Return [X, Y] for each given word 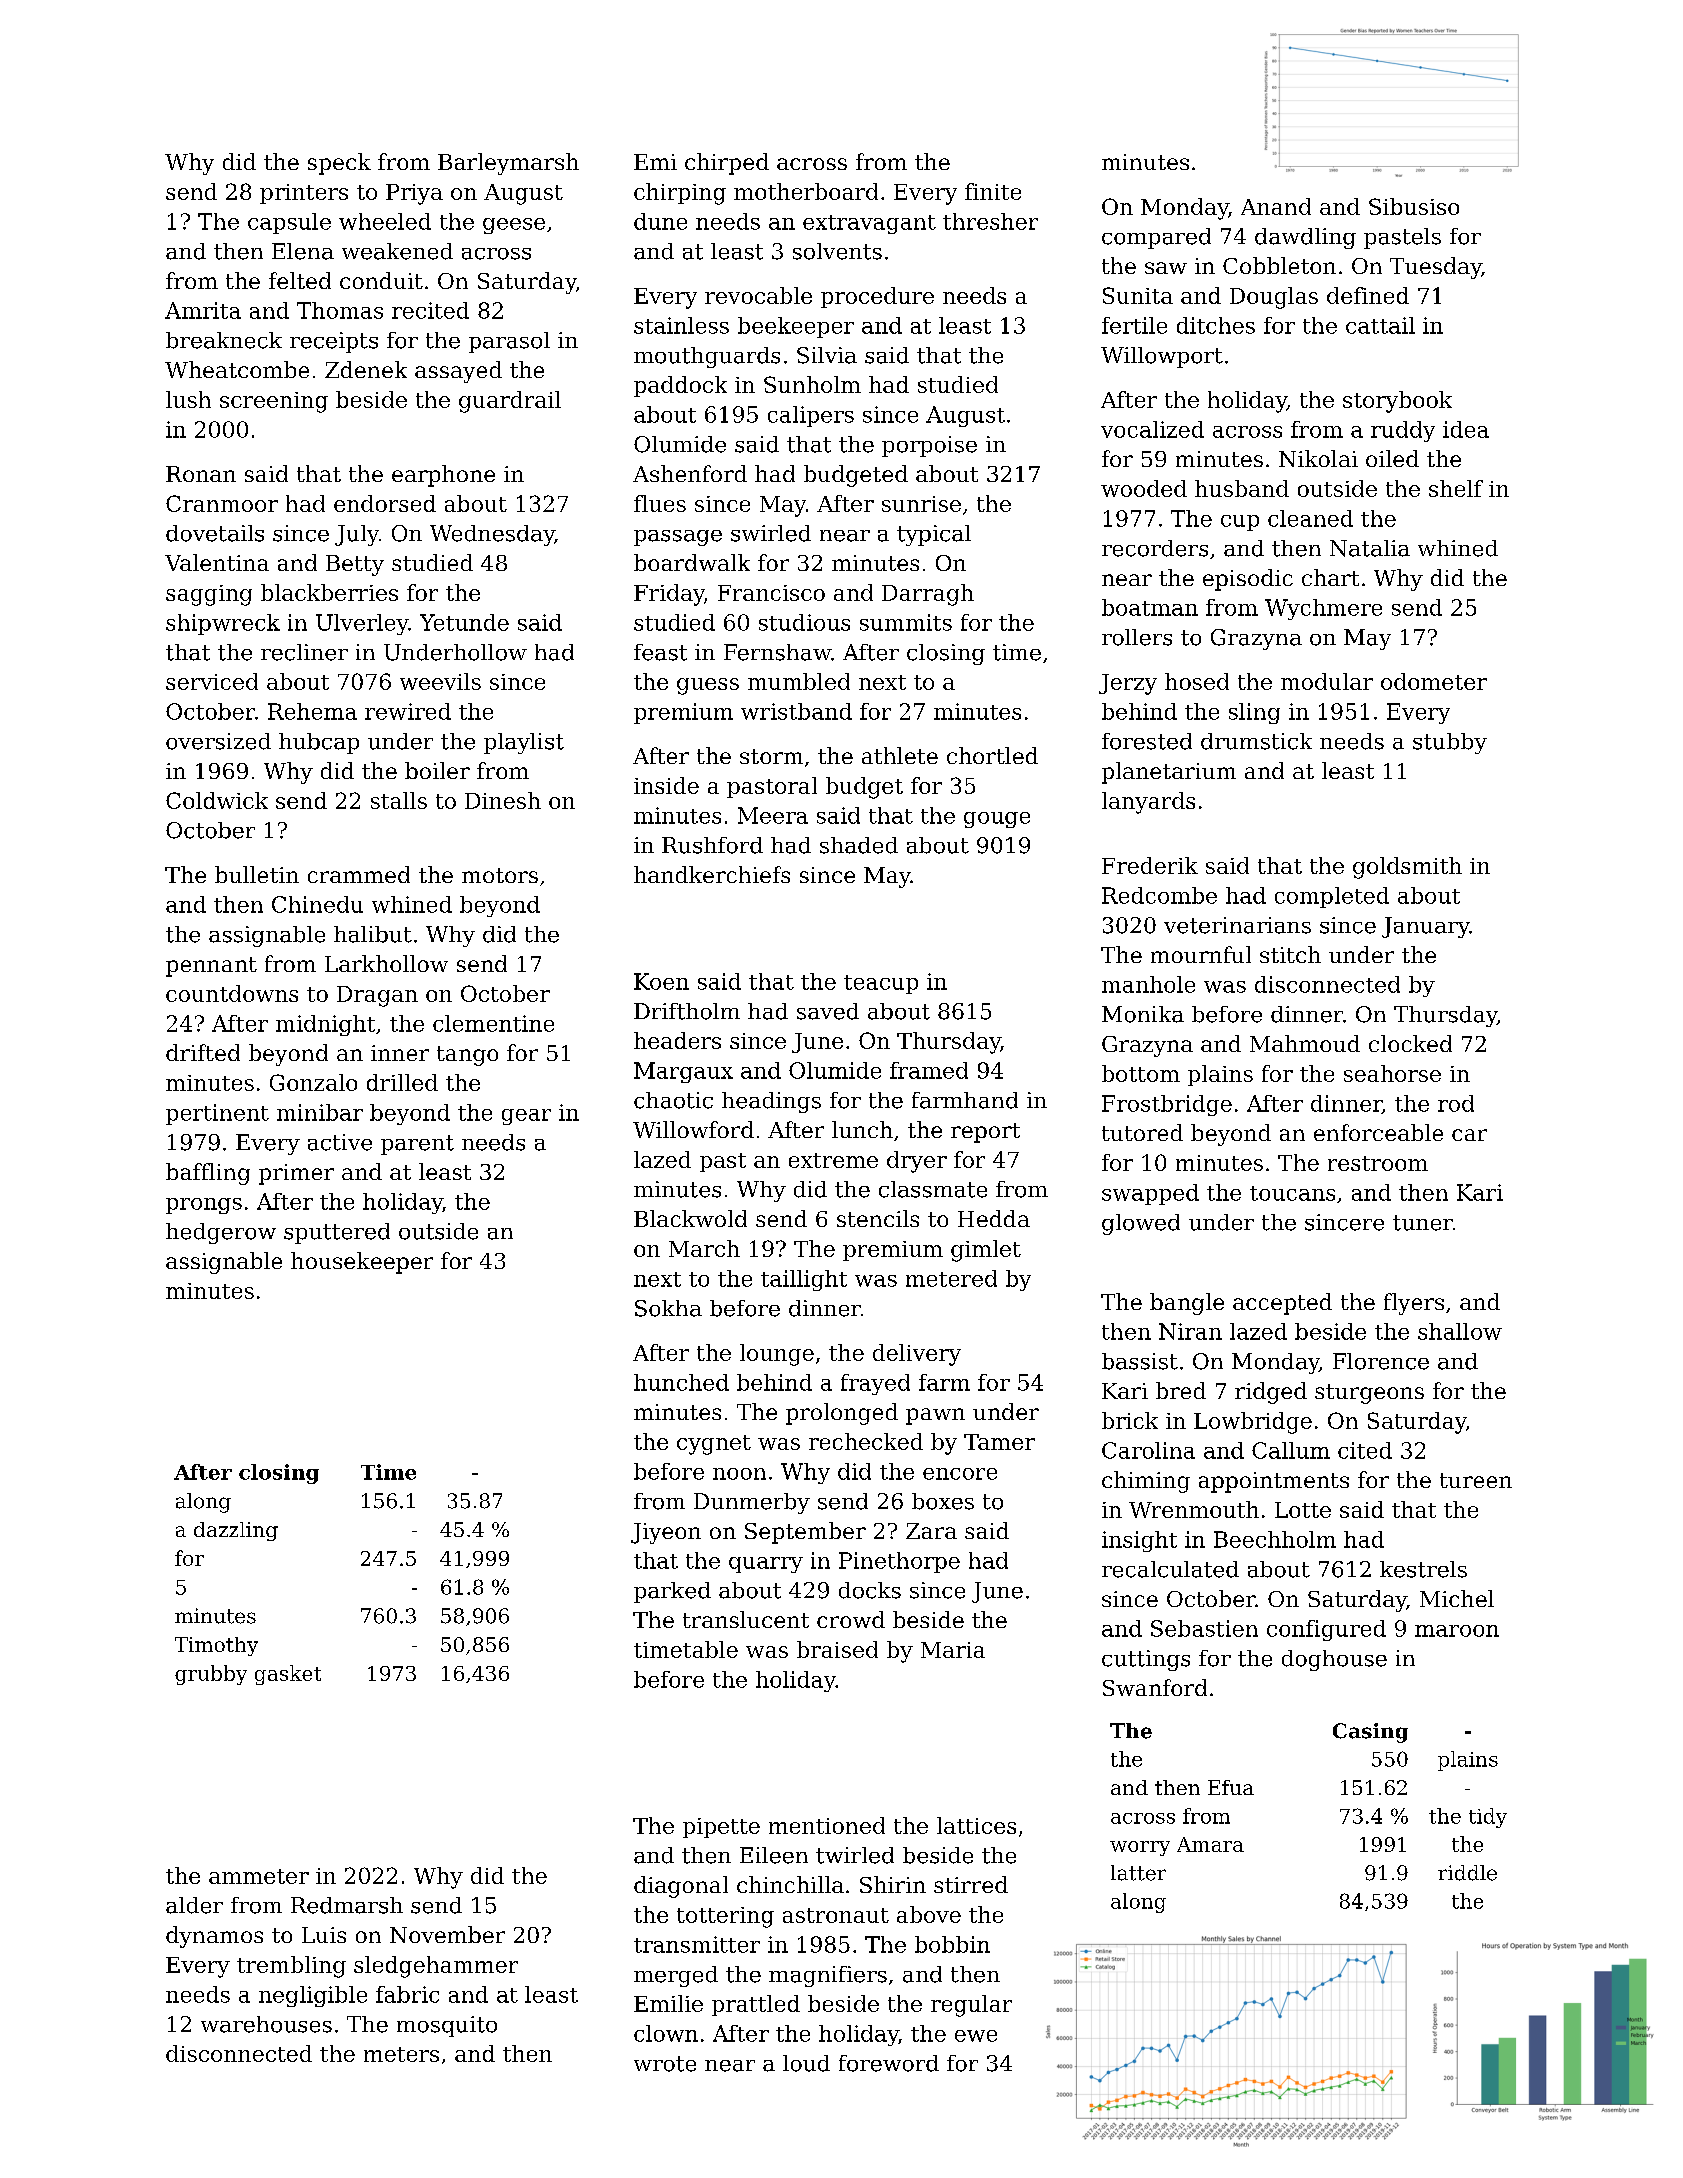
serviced [212, 681]
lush [188, 399]
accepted [1282, 1304]
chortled [992, 755]
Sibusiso [1414, 206]
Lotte [1303, 1510]
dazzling [236, 1531]
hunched [681, 1382]
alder [194, 1905]
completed [1332, 897]
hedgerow [221, 1233]
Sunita [1138, 295]
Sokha [668, 1308]
